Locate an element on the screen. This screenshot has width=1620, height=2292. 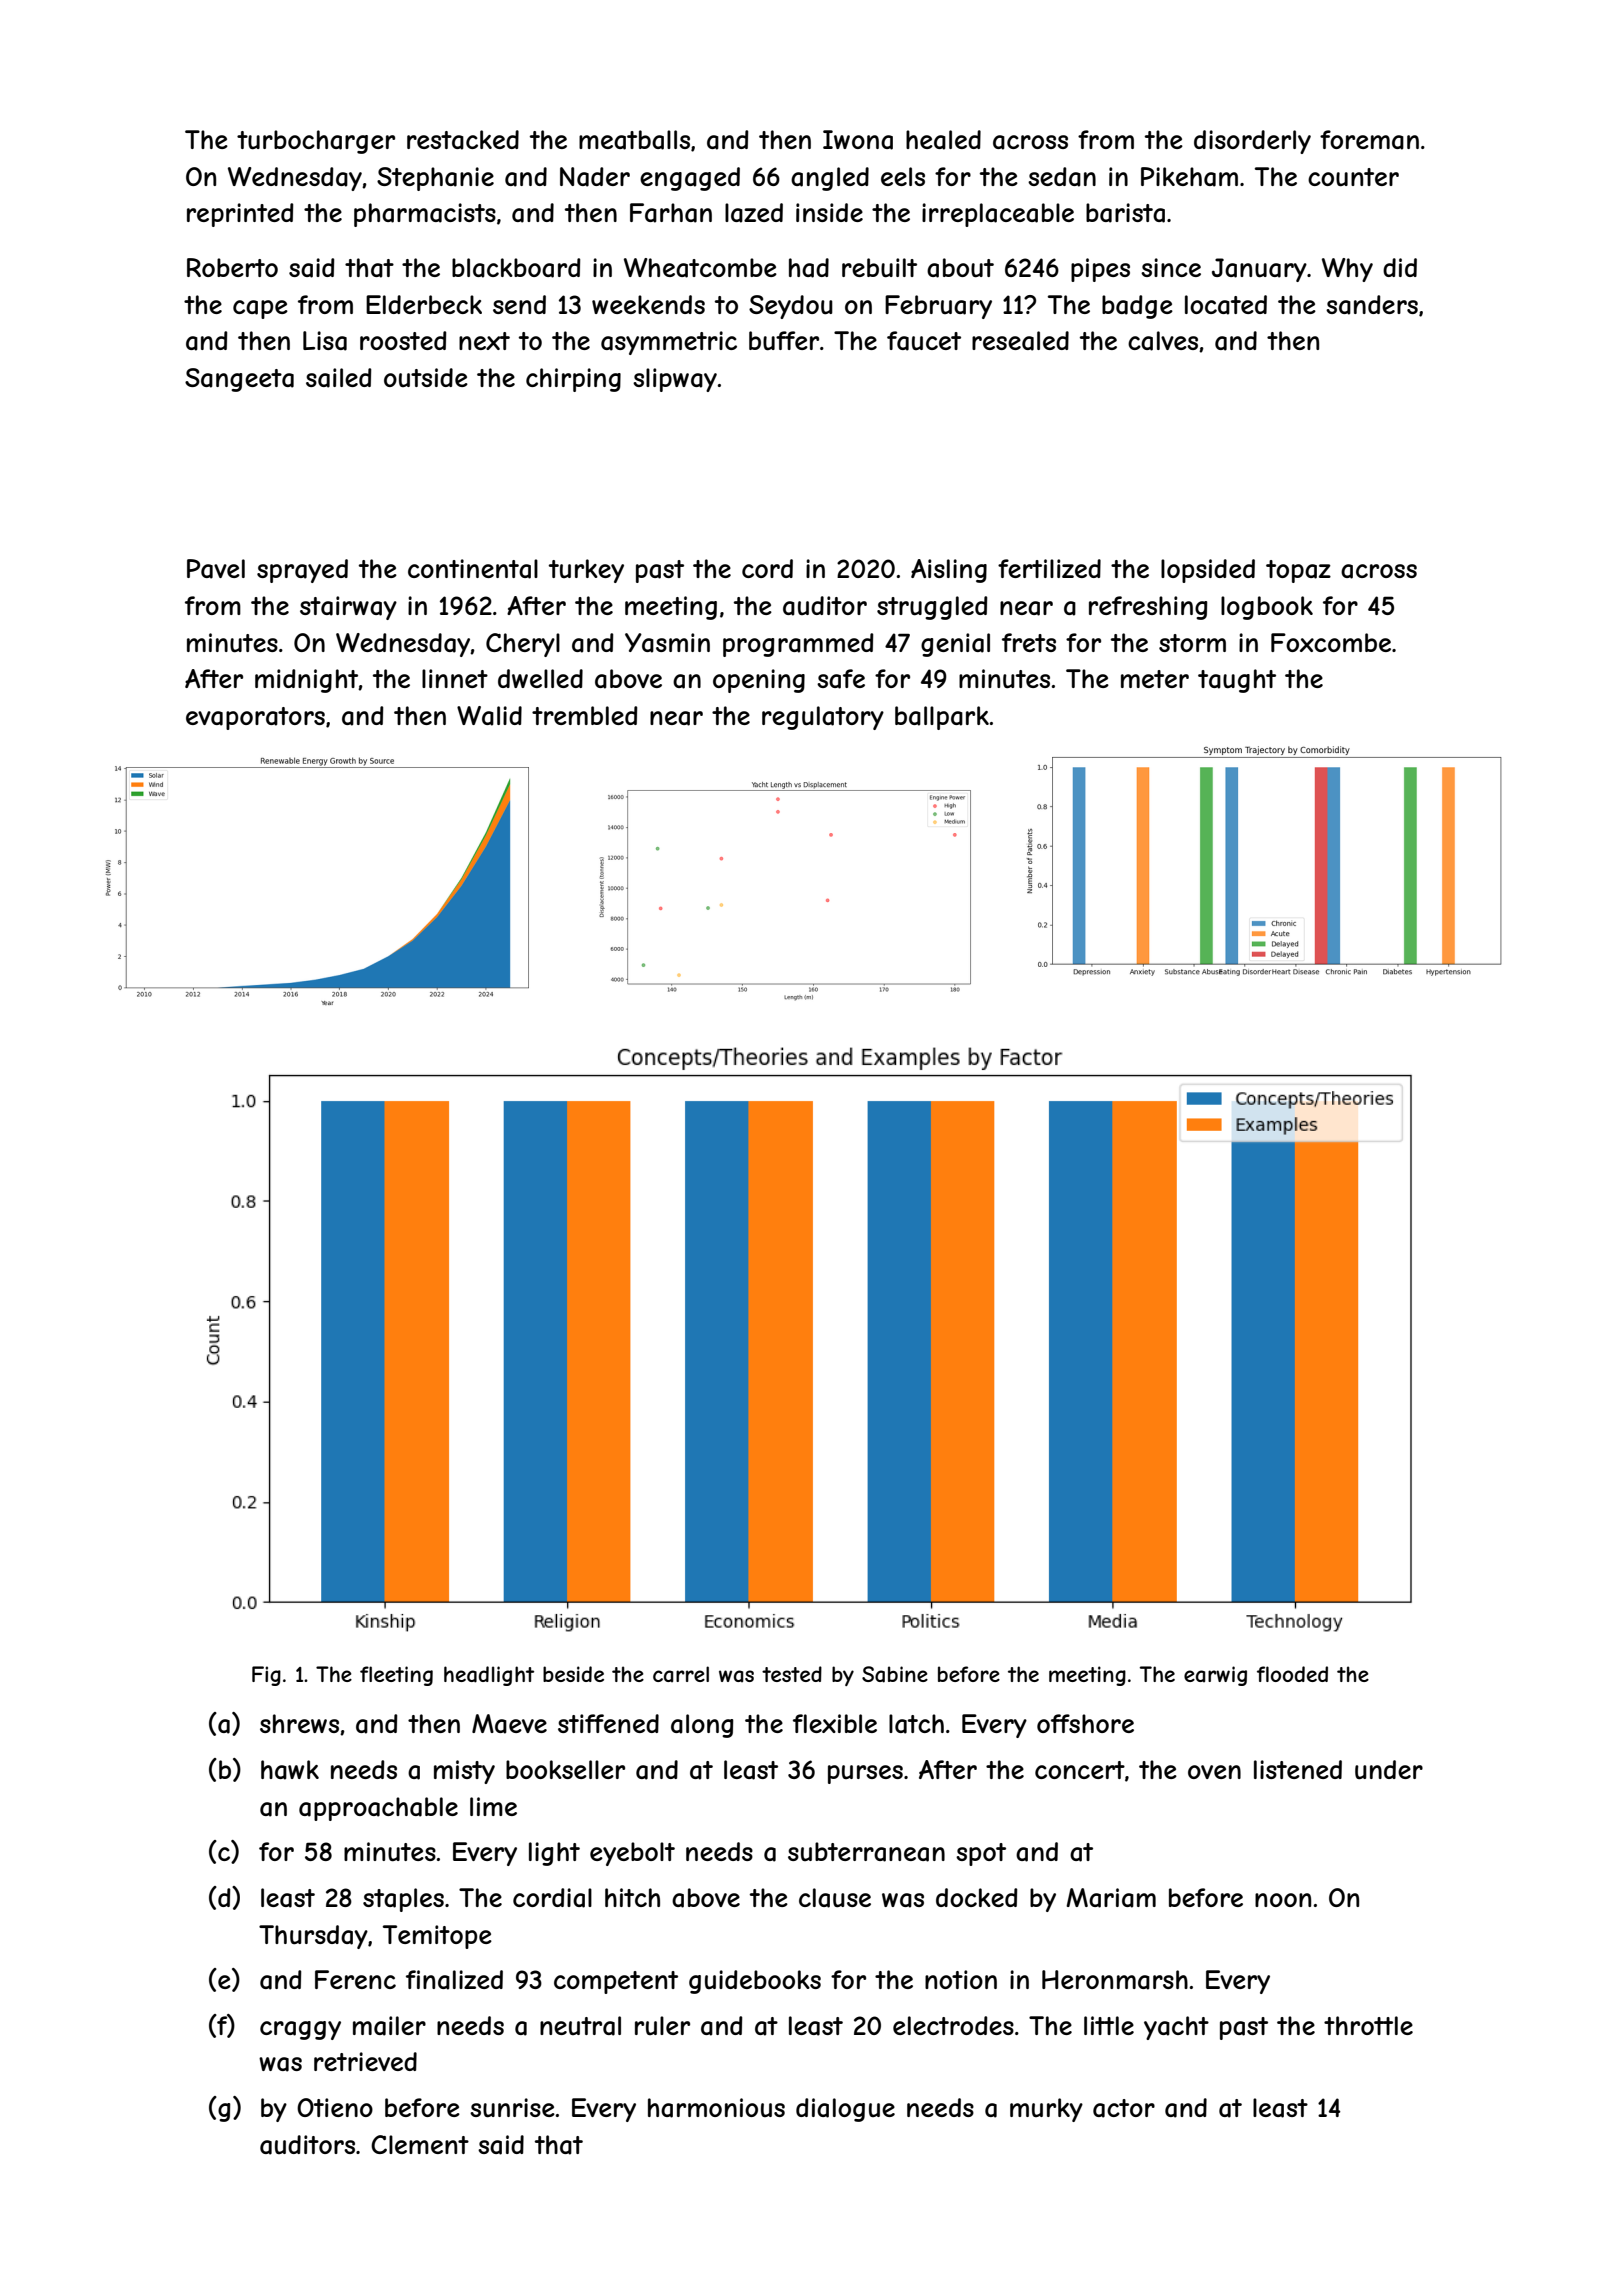
foreman is located at coordinates (1369, 140).
